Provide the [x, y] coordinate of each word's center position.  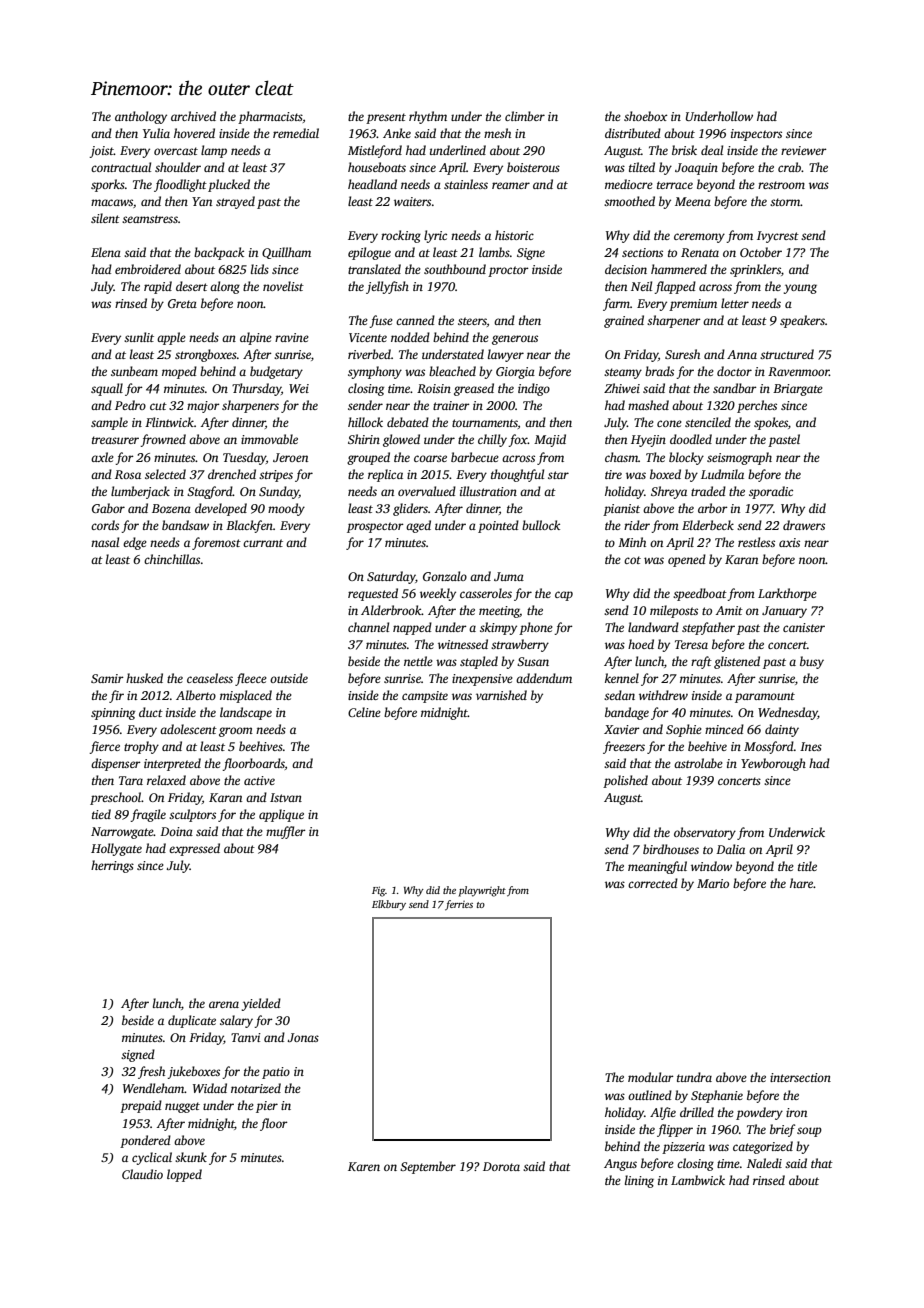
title [807, 866]
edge [135, 543]
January [784, 612]
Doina [176, 831]
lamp [214, 151]
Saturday [391, 577]
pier [267, 1107]
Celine [364, 712]
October [761, 252]
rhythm [428, 117]
